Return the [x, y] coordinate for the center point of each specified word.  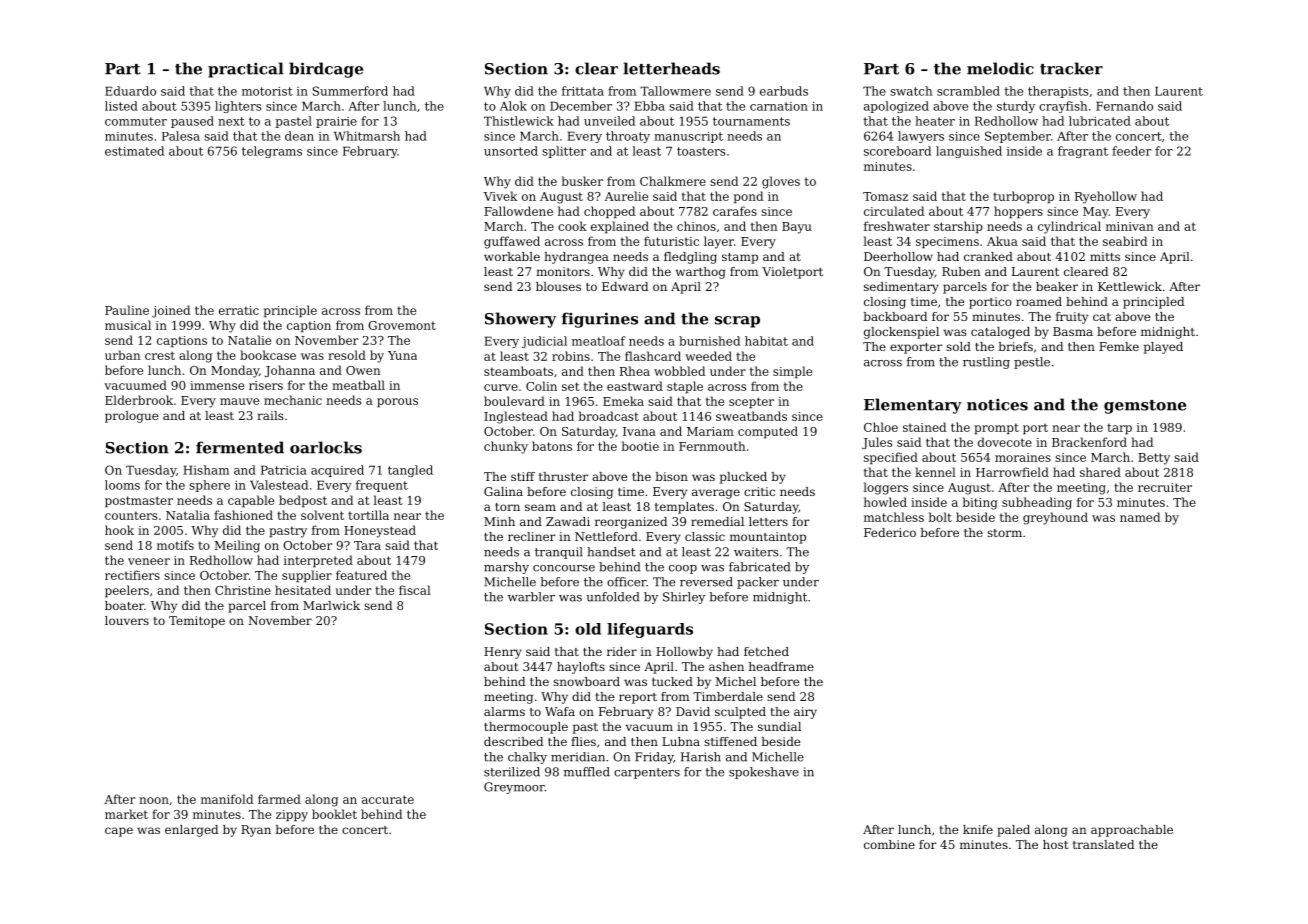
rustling [986, 363]
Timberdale [728, 696]
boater [124, 605]
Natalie [249, 340]
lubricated [1100, 121]
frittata [583, 91]
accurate [388, 799]
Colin [541, 386]
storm [1004, 533]
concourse [564, 568]
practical [246, 70]
